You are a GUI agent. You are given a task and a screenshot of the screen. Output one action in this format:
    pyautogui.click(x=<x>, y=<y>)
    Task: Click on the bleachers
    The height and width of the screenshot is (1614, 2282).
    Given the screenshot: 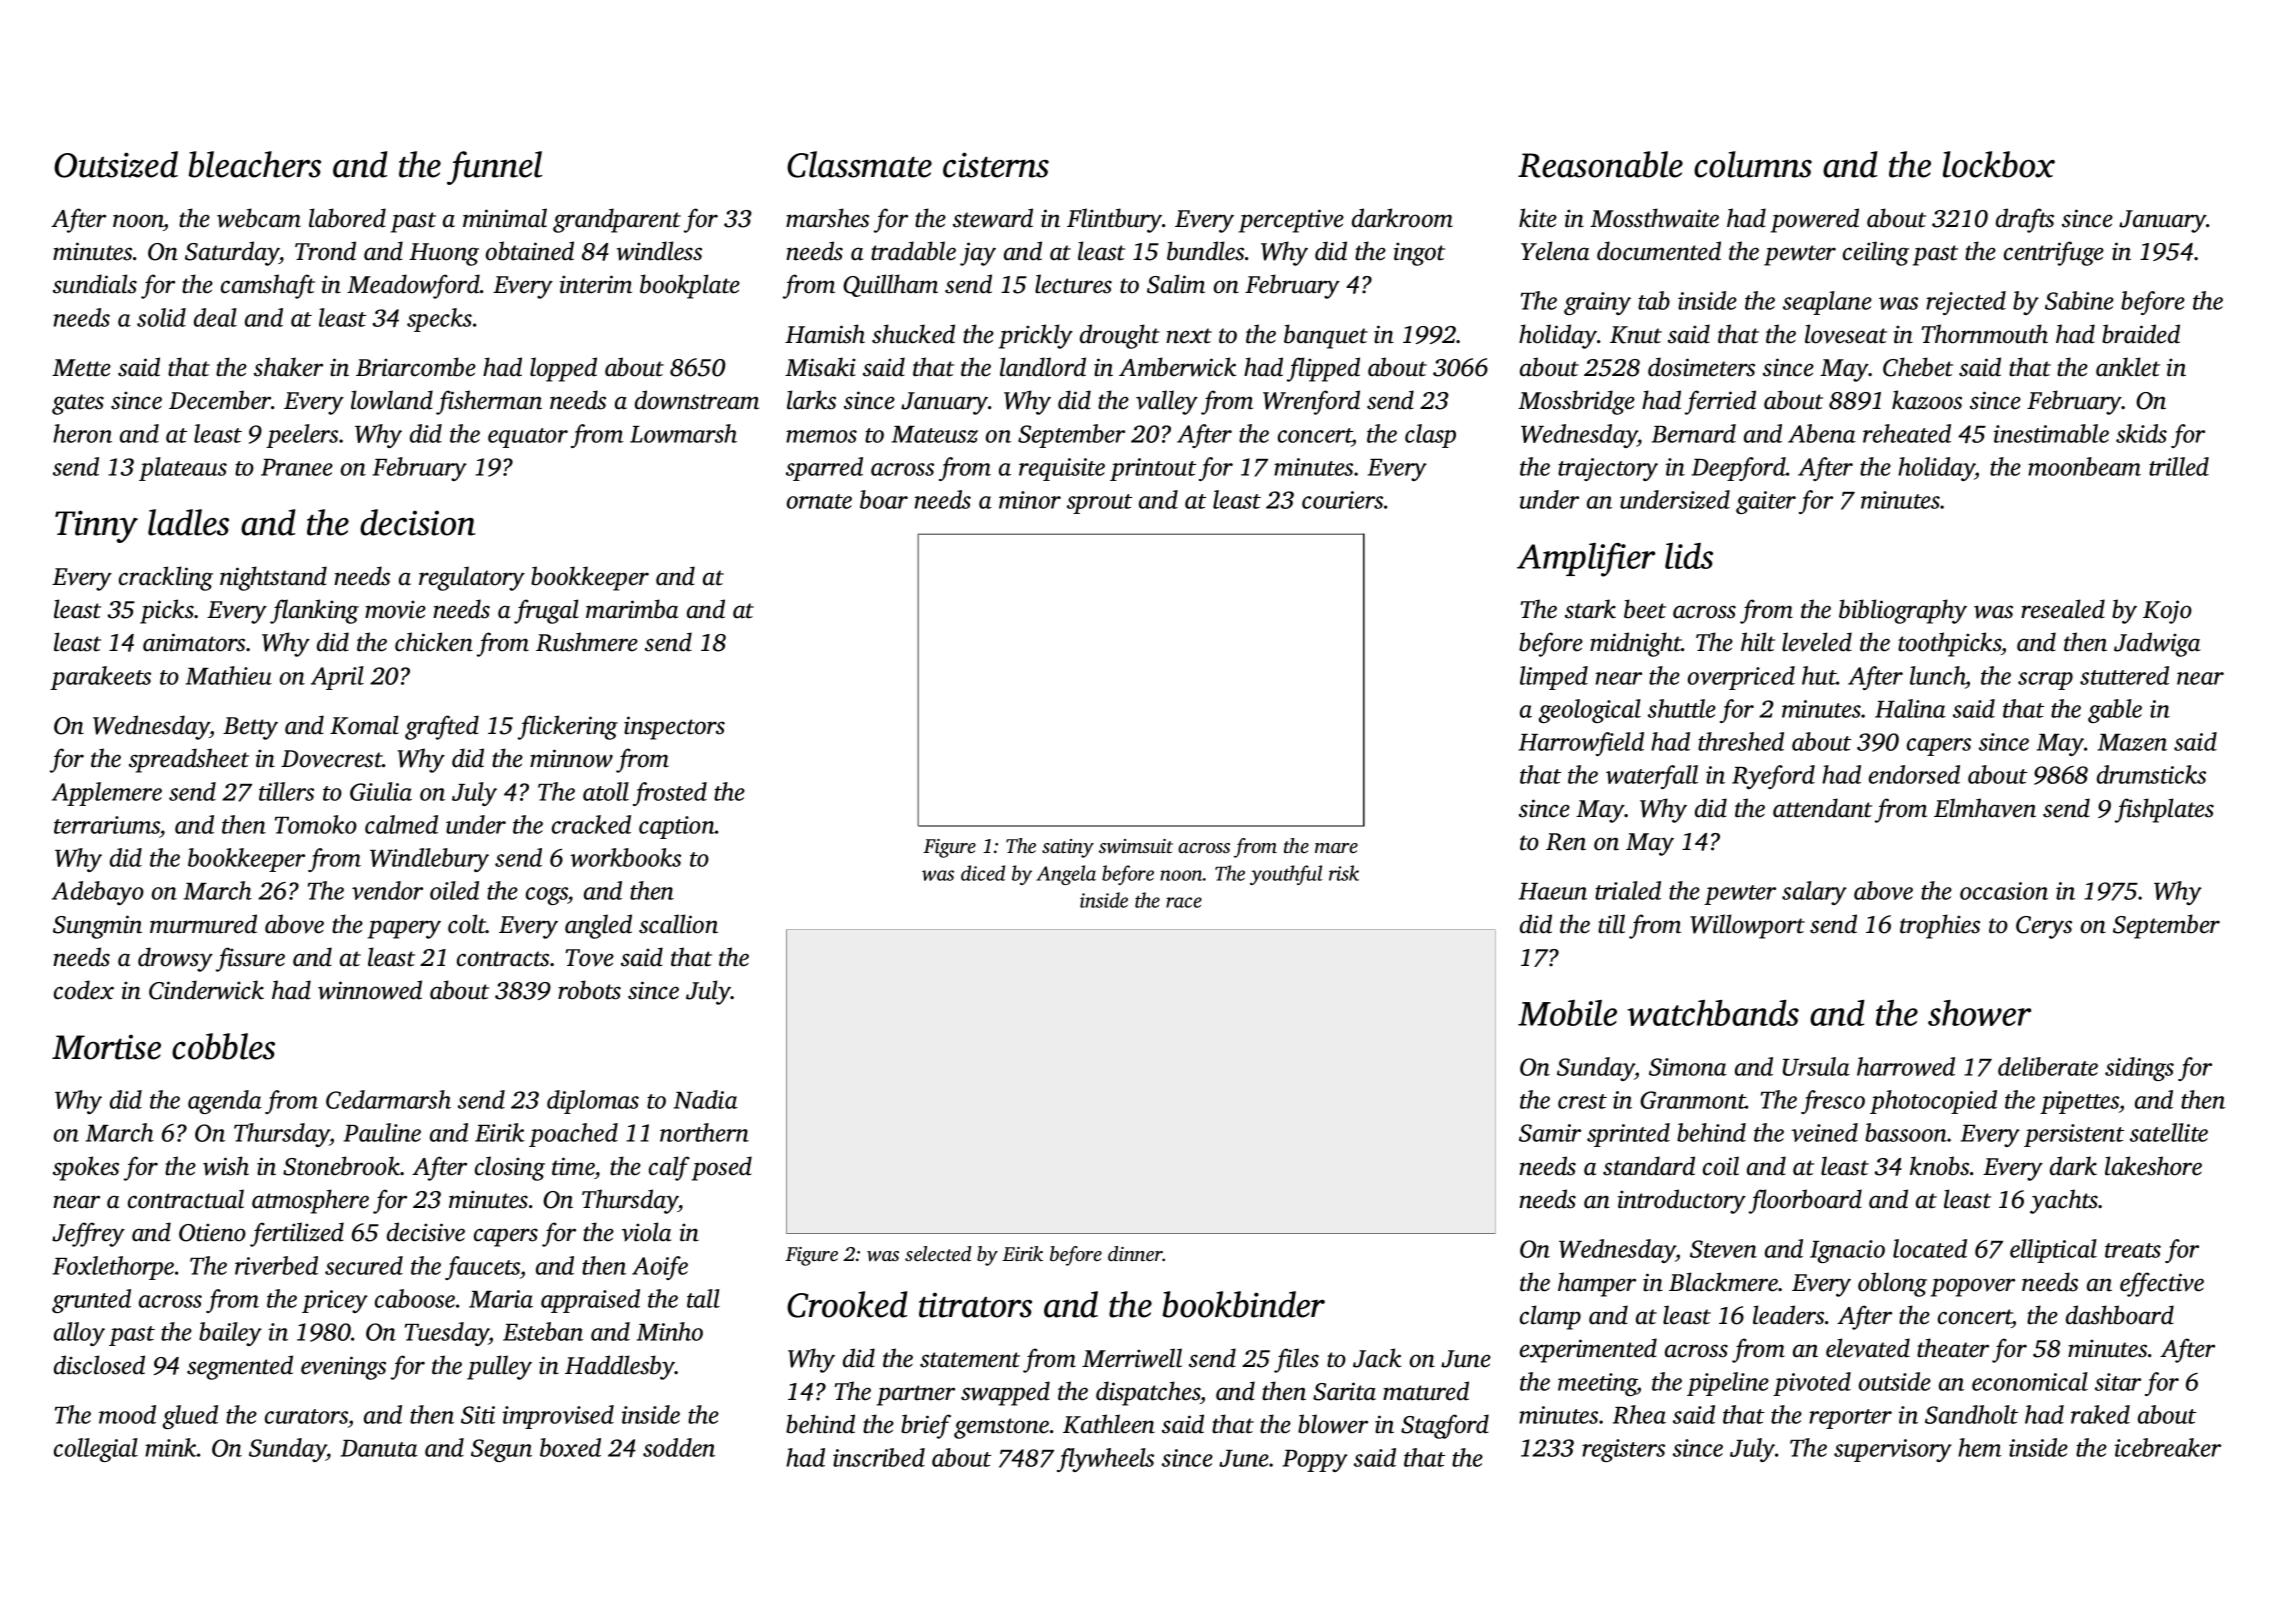 What is the action you would take?
    pyautogui.click(x=254, y=164)
